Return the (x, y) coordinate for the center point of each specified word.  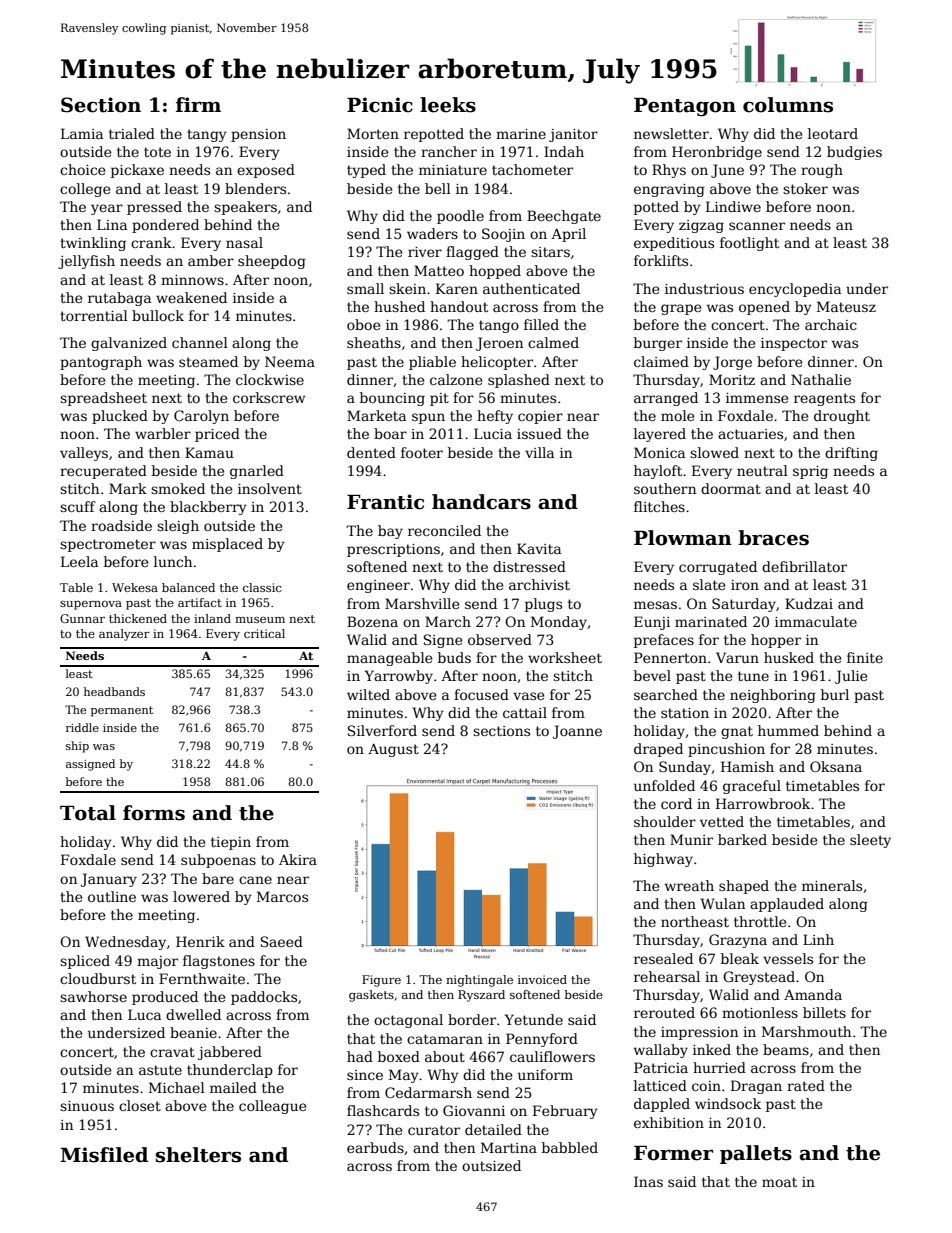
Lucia (493, 433)
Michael (177, 1087)
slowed (714, 452)
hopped (495, 272)
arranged (666, 399)
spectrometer (108, 545)
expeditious (674, 244)
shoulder (665, 821)
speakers (245, 208)
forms (154, 813)
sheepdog (272, 262)
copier (540, 417)
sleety (870, 841)
